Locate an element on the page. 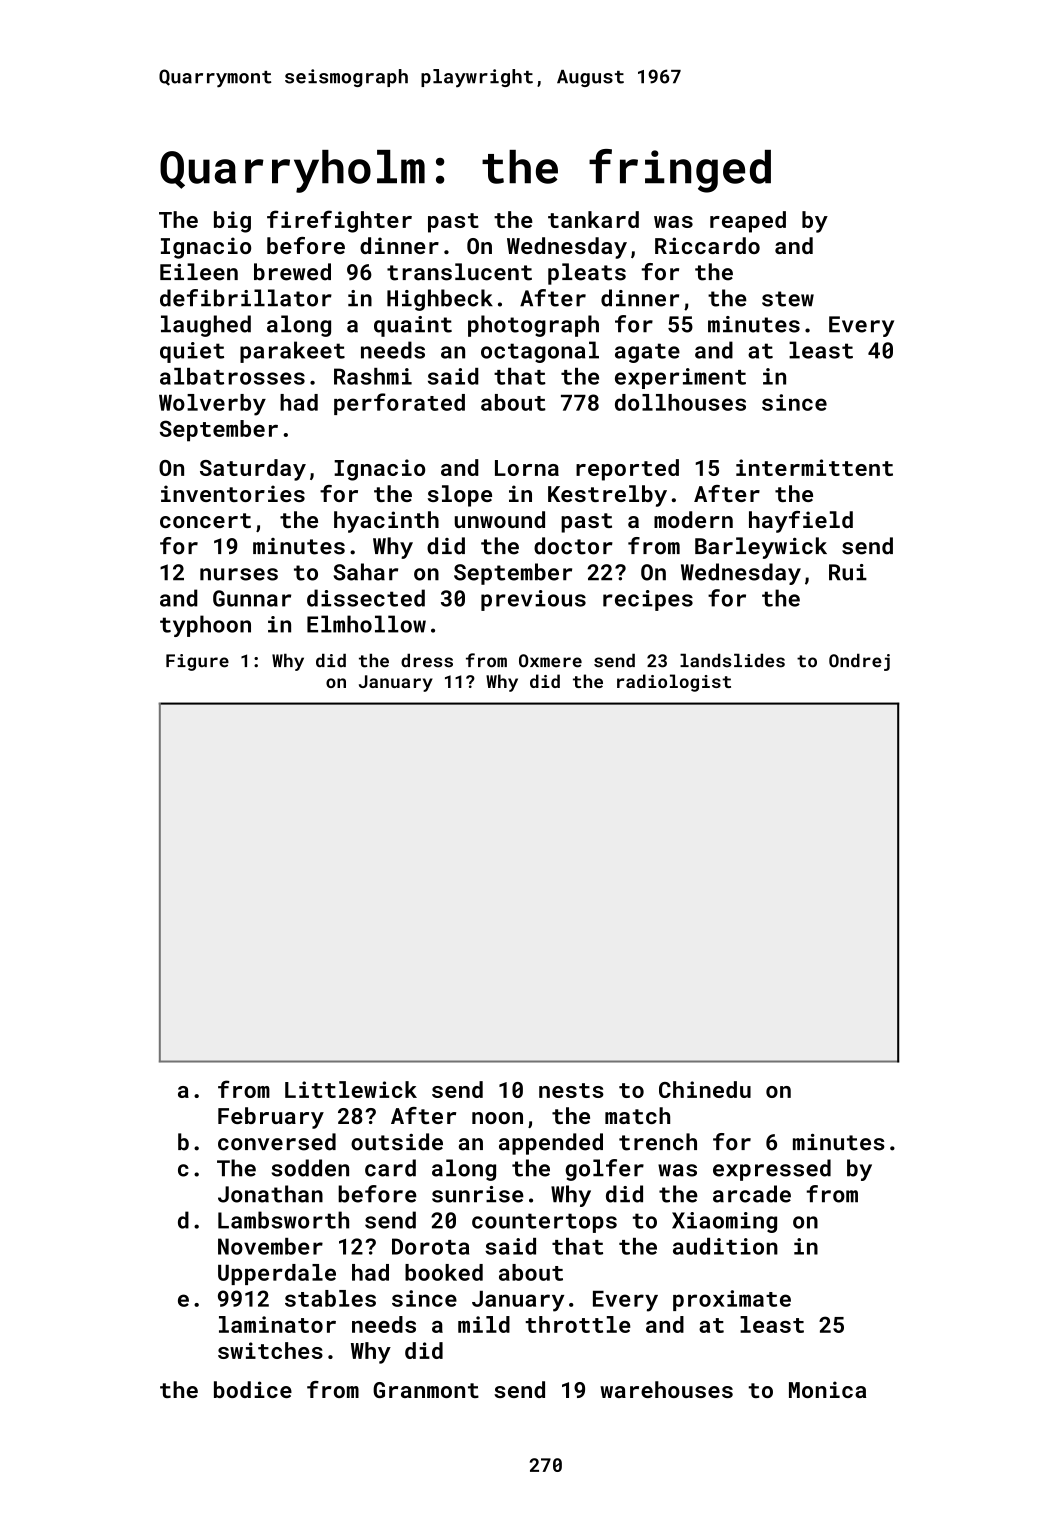  February is located at coordinates (271, 1118).
